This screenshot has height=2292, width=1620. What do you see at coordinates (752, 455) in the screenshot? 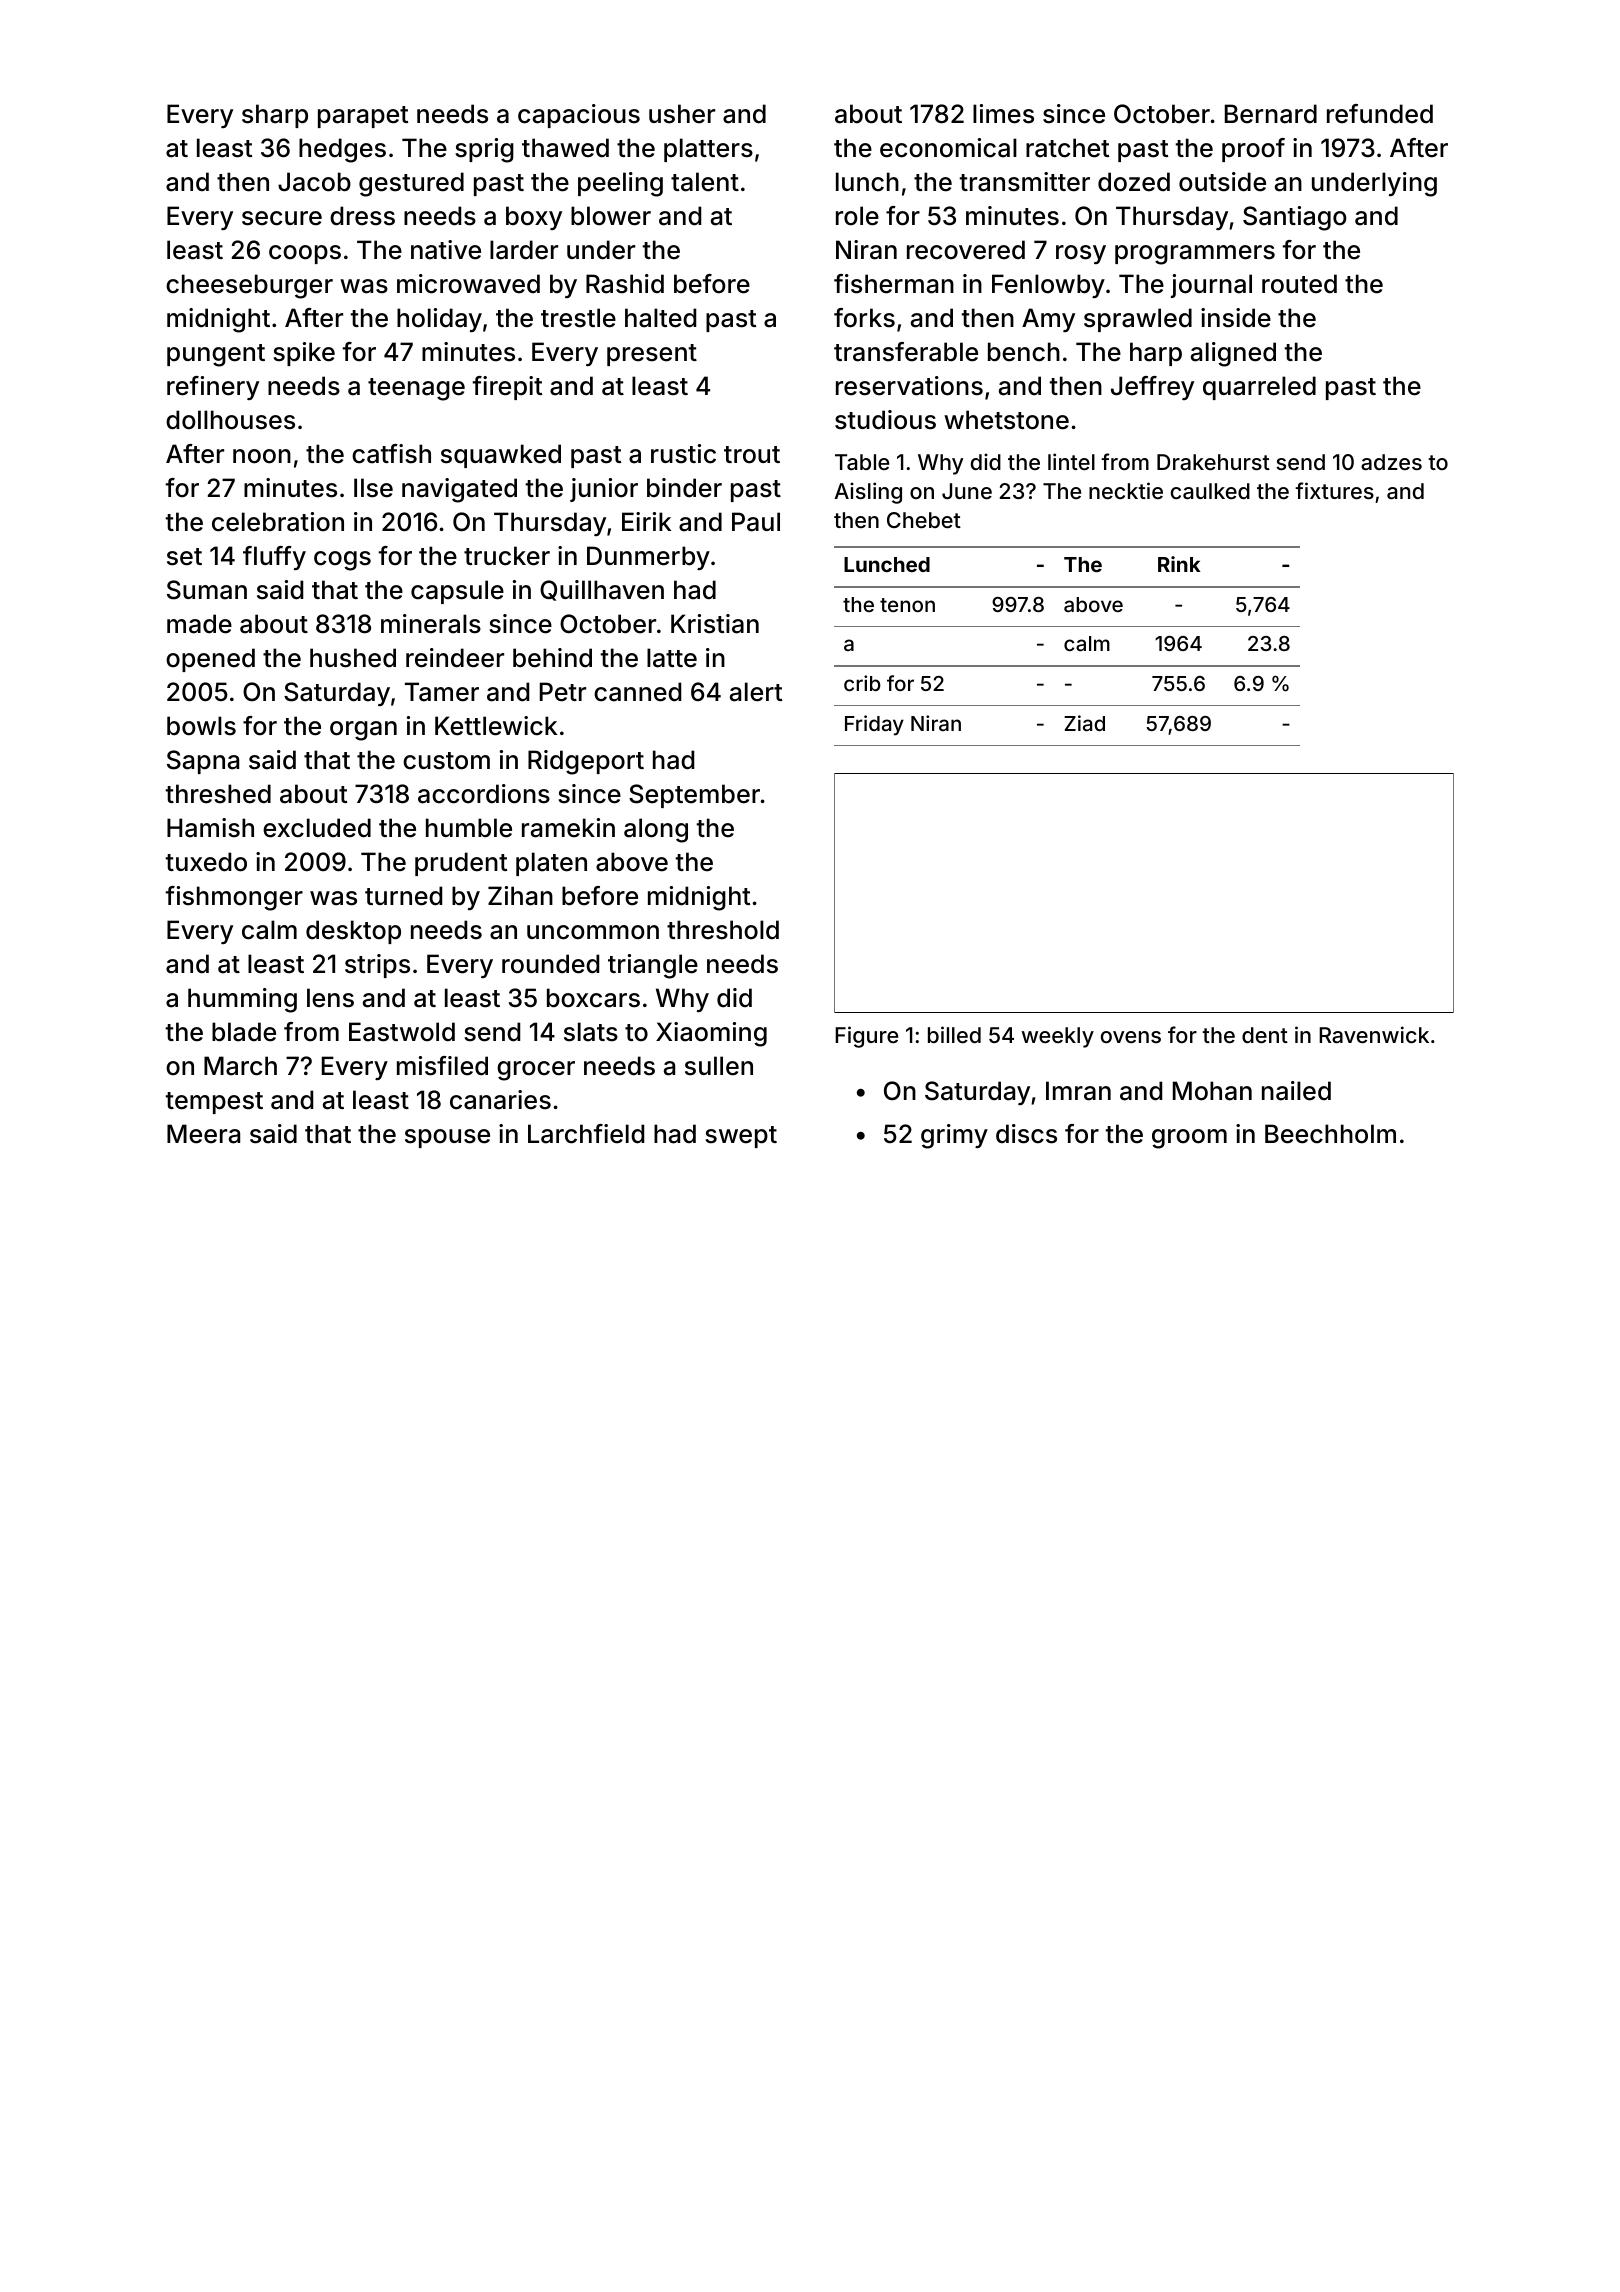
I see `trout` at bounding box center [752, 455].
